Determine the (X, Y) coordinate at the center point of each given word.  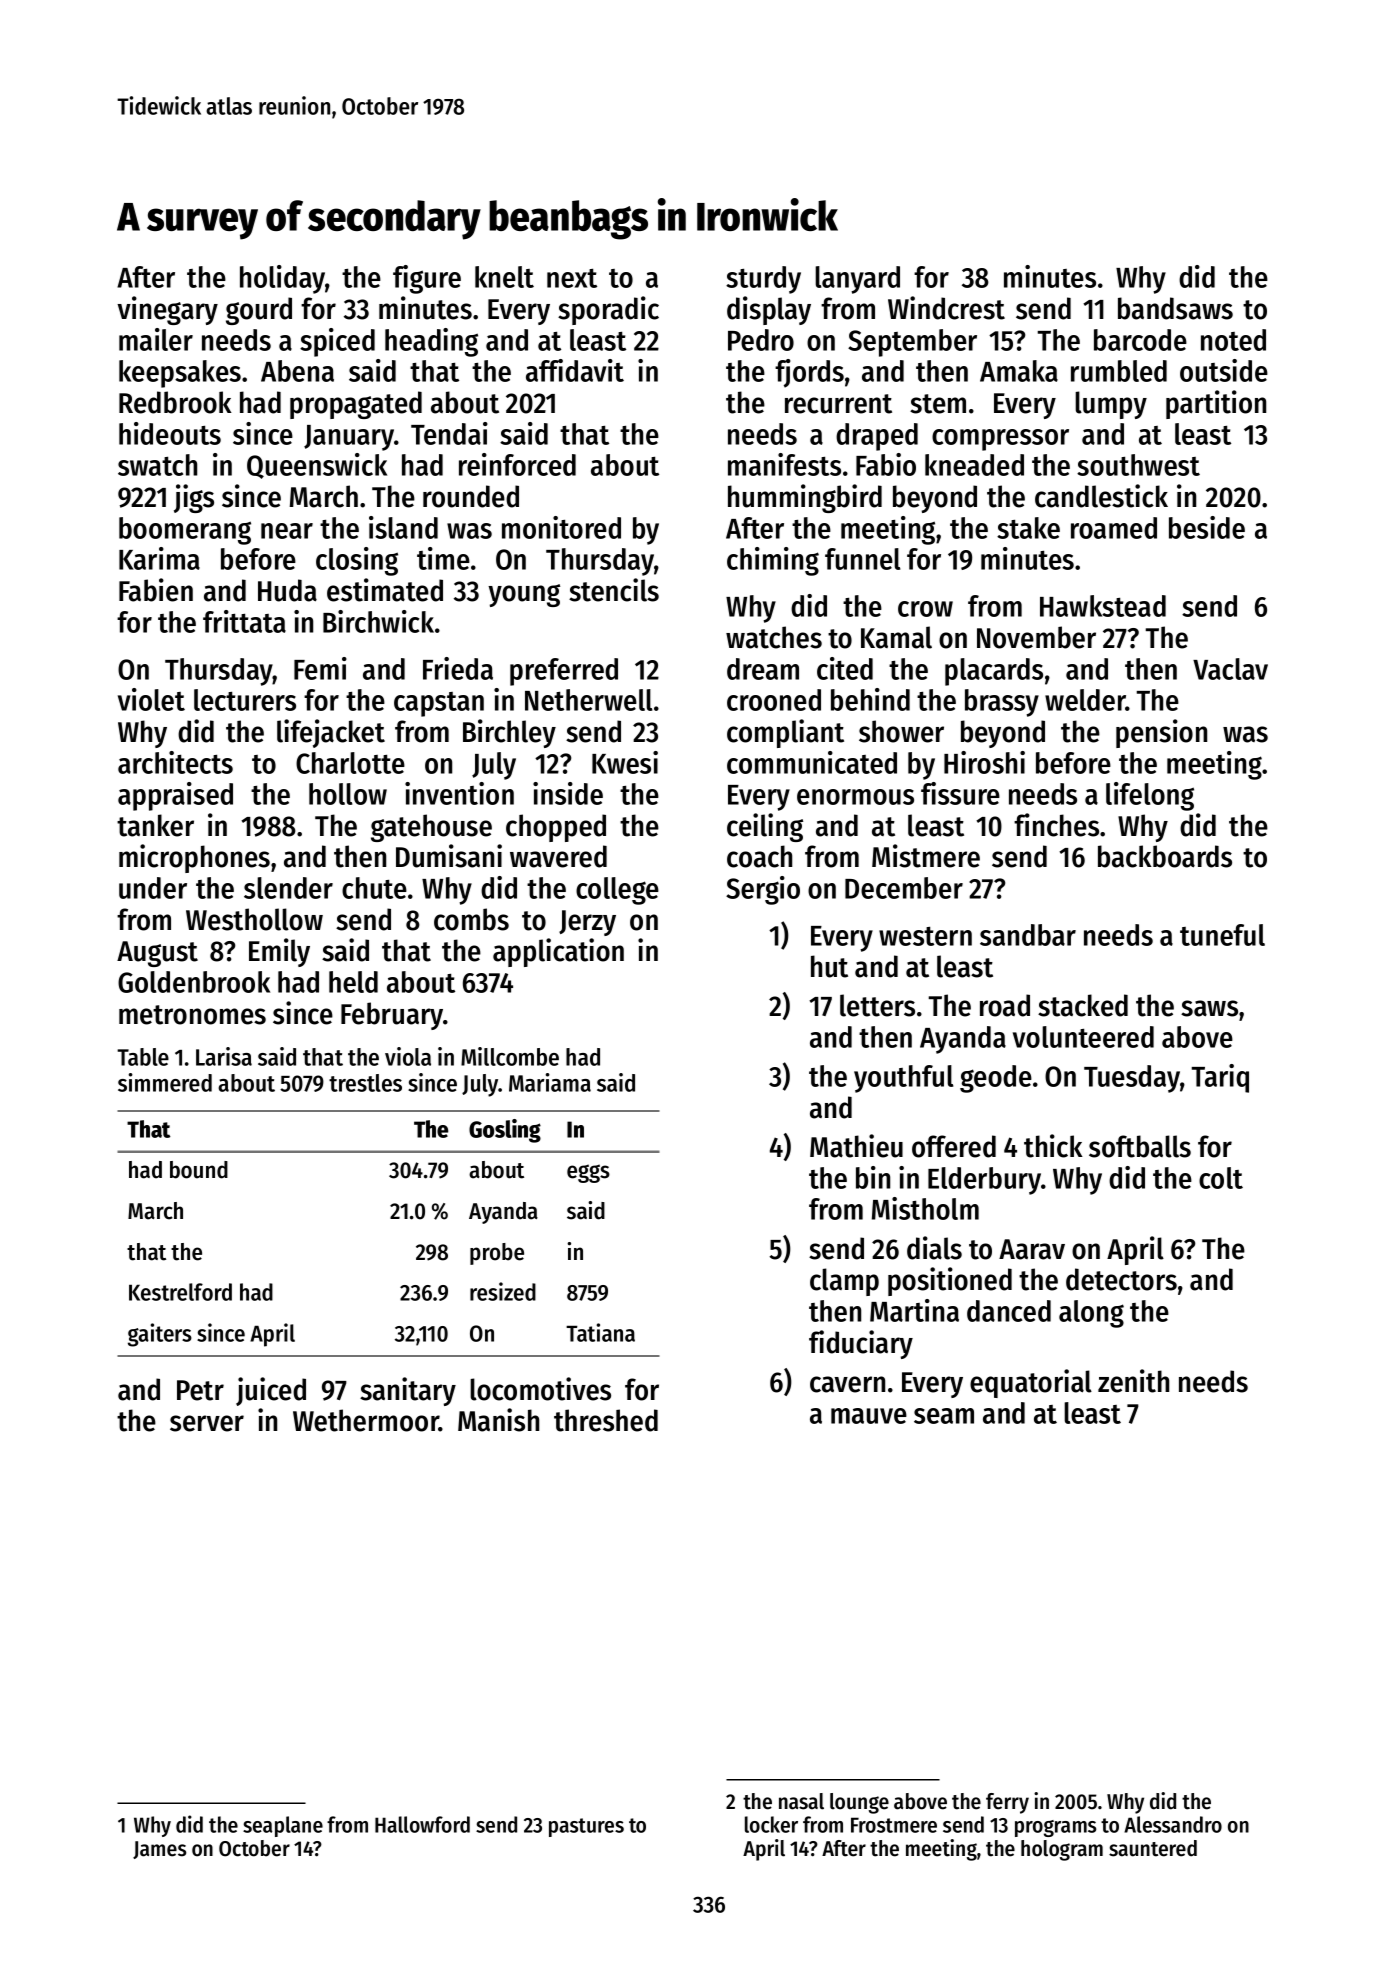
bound (199, 1170)
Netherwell (588, 700)
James (159, 1850)
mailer (156, 339)
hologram (1062, 1850)
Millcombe (510, 1056)
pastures (586, 1827)
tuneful (1222, 935)
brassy (1002, 703)
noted (1233, 340)
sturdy (763, 280)
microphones (194, 858)
